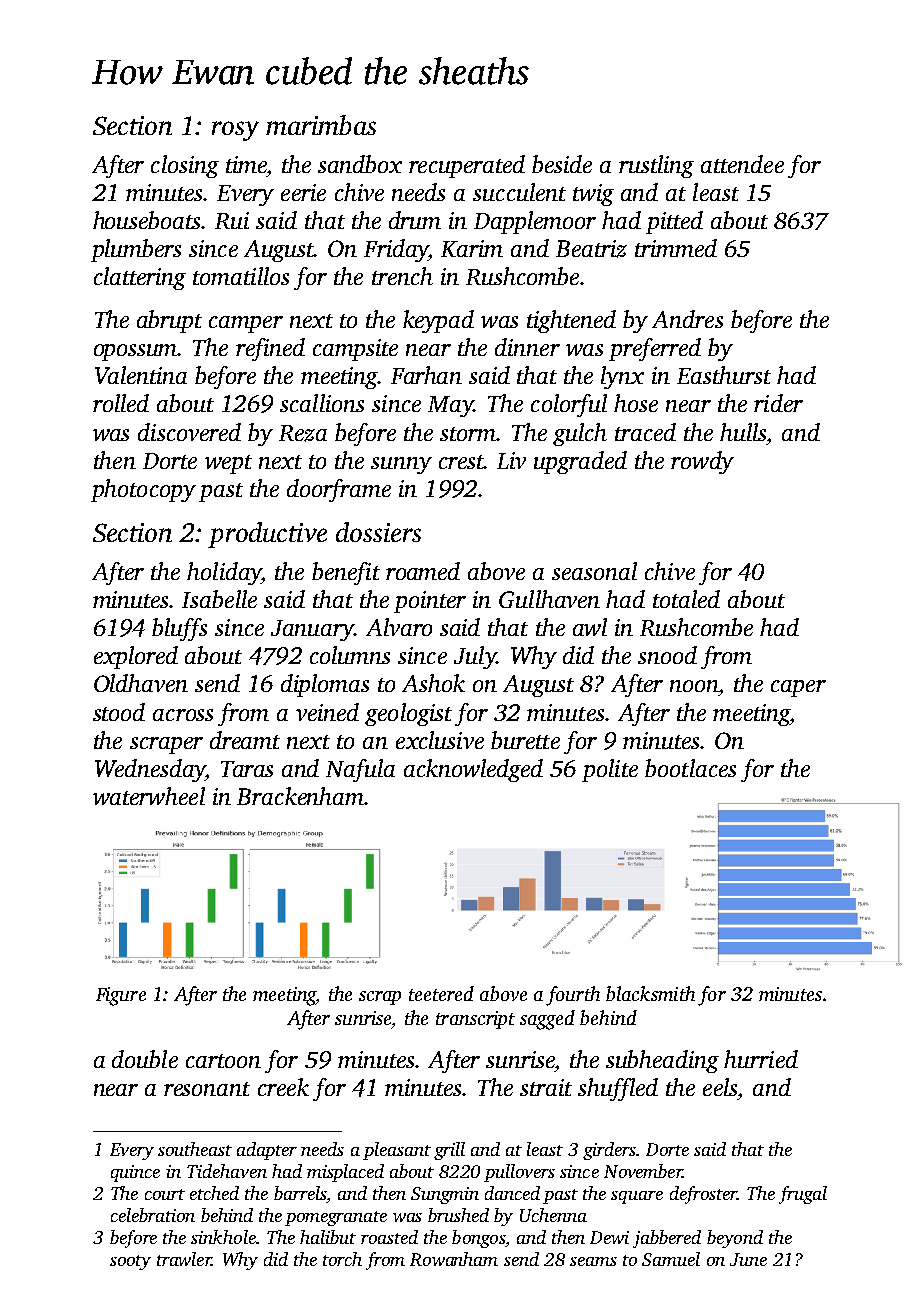 This screenshot has height=1314, width=924. I want to click on hurried, so click(761, 1059).
